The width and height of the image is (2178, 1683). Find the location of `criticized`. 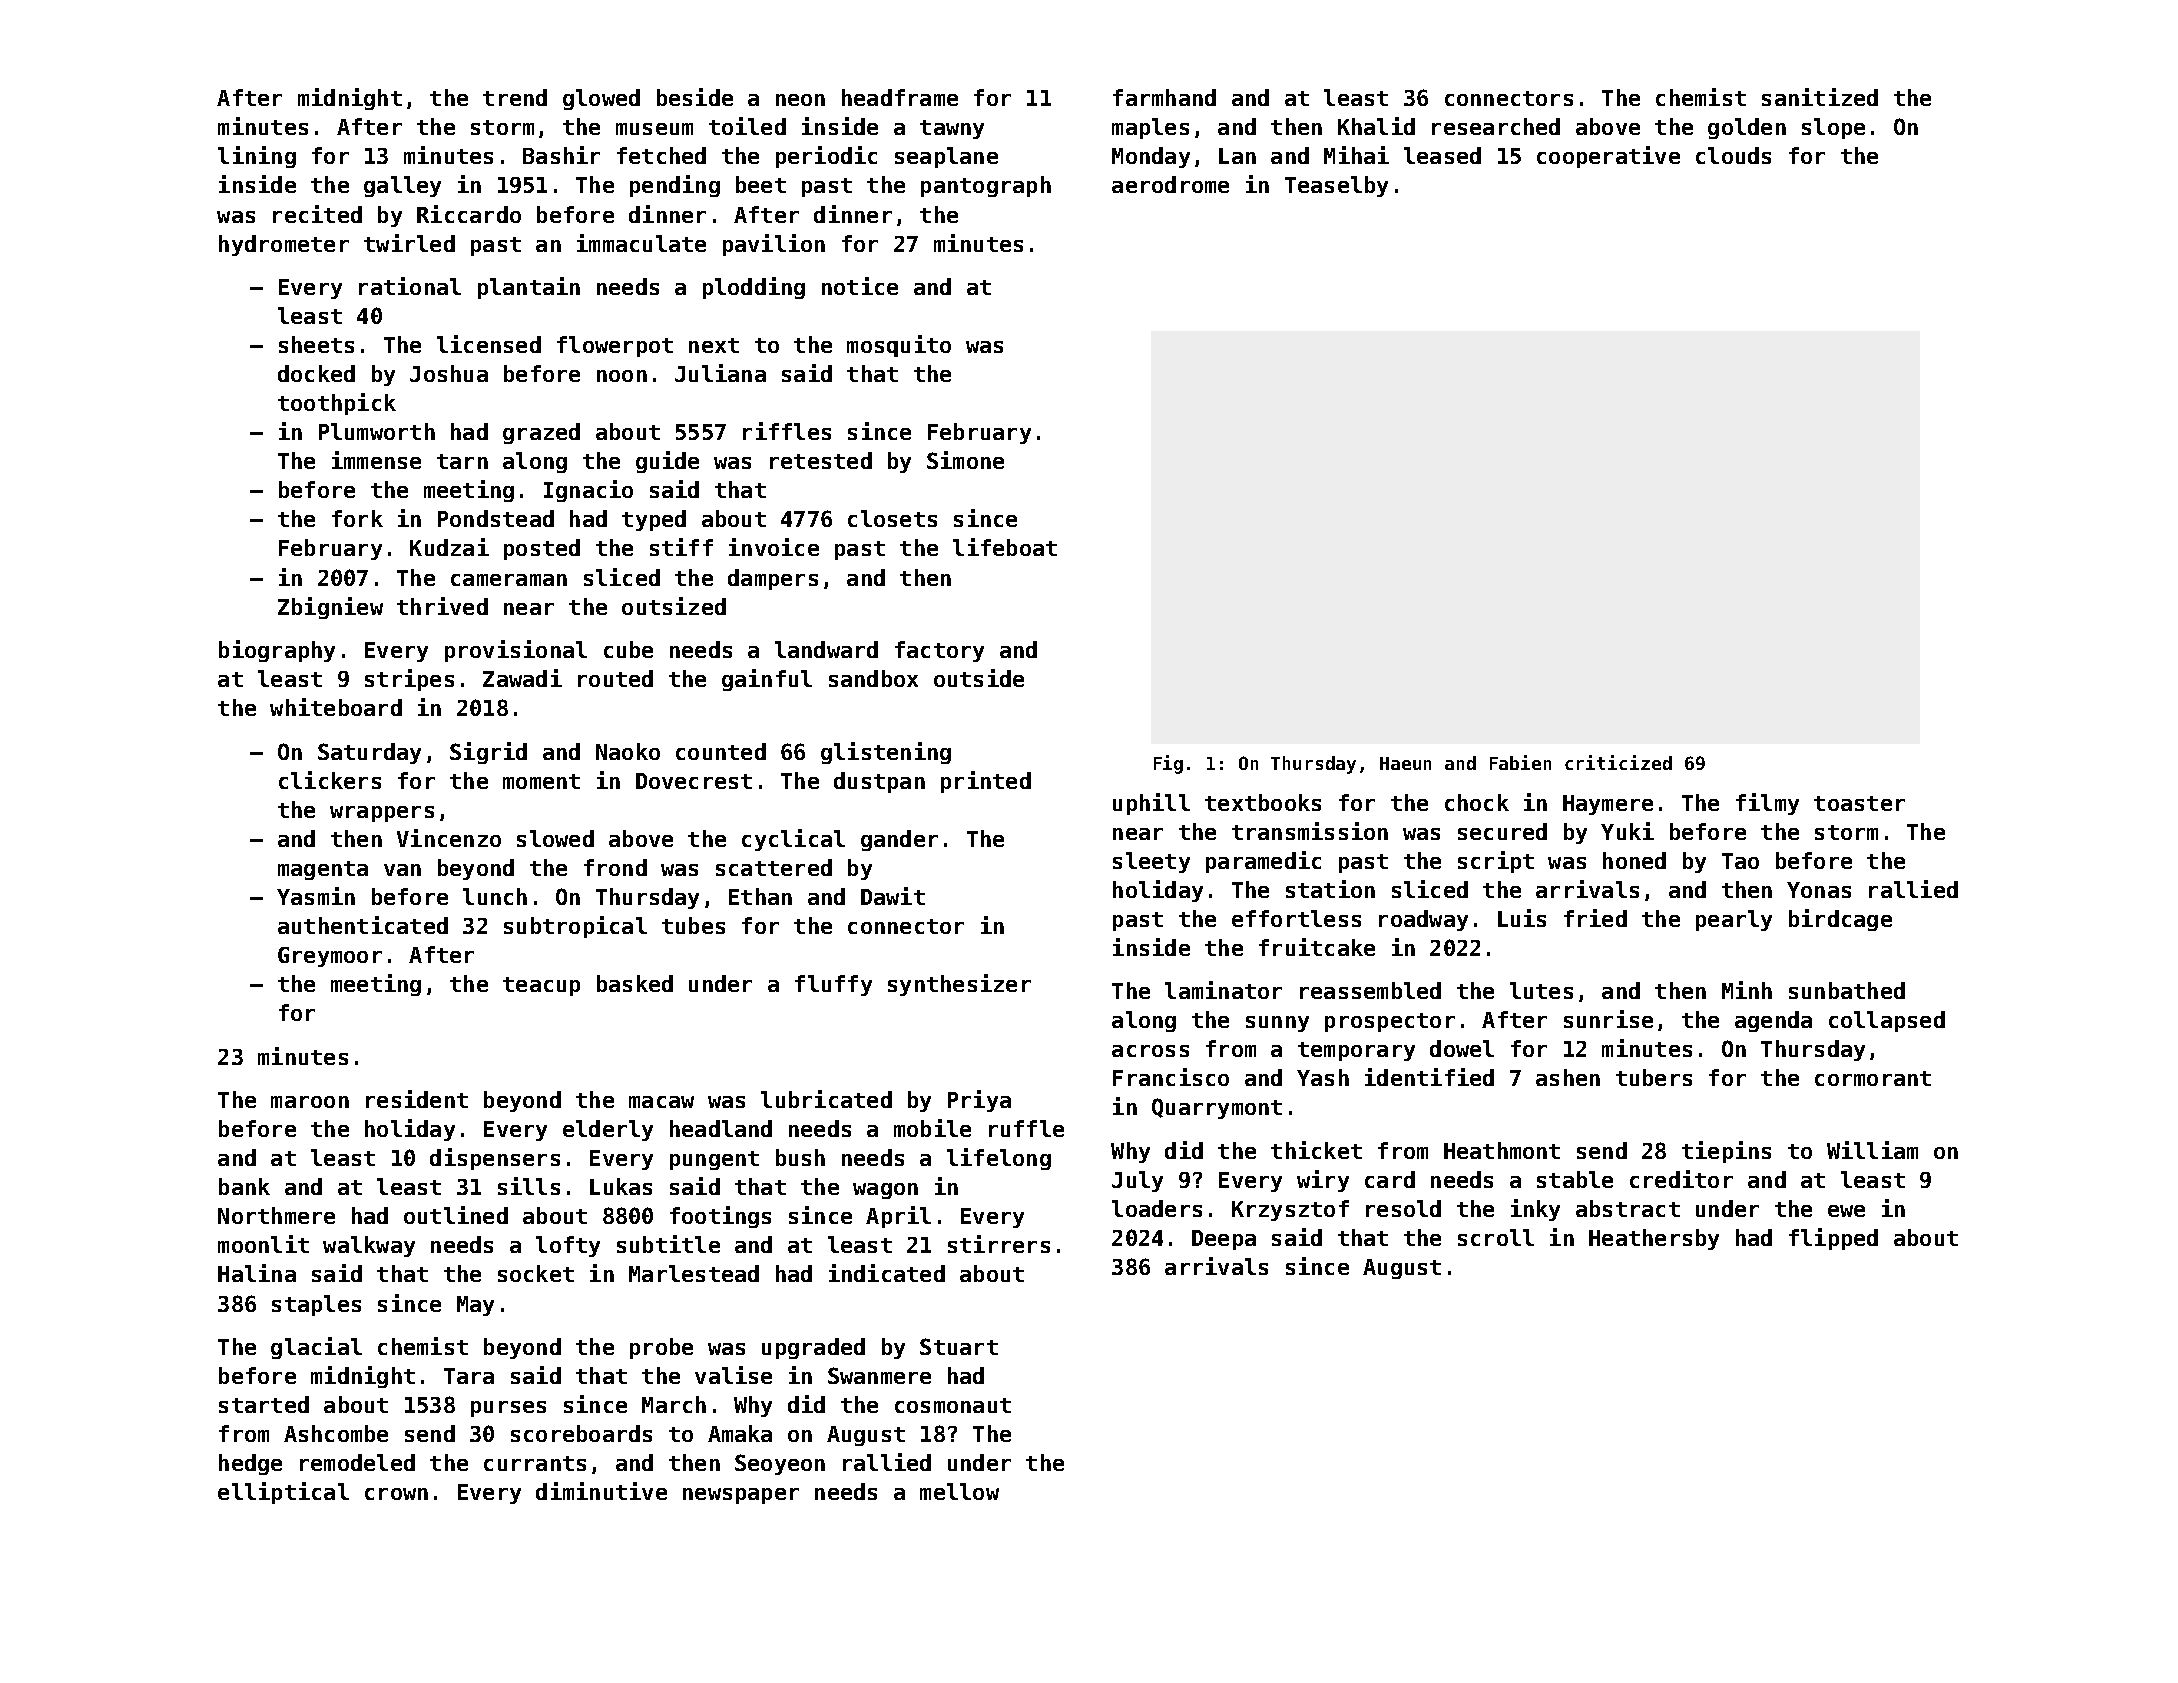

criticized is located at coordinates (1618, 762).
